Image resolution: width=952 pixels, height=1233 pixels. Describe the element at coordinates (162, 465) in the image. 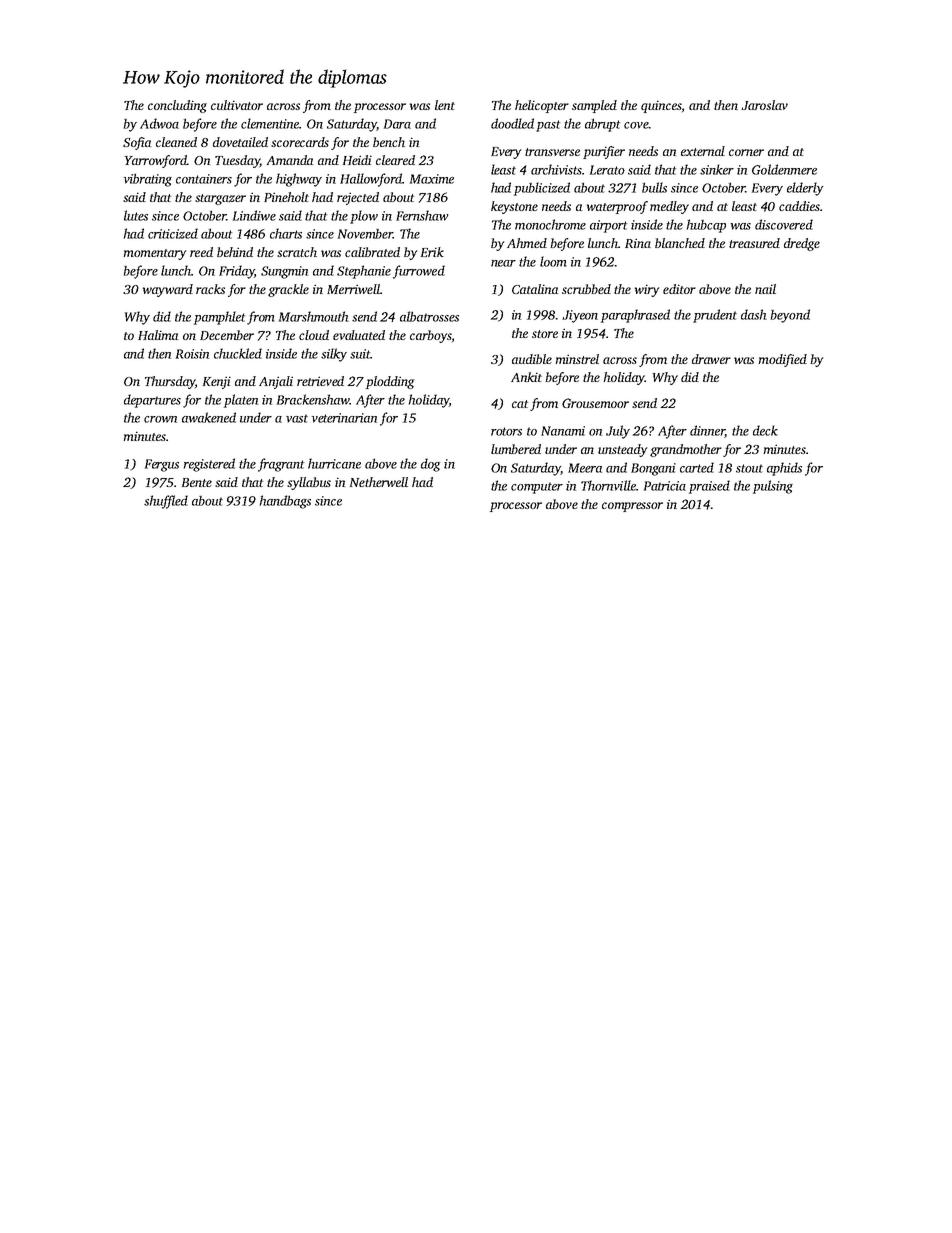

I see `Fergus` at that location.
